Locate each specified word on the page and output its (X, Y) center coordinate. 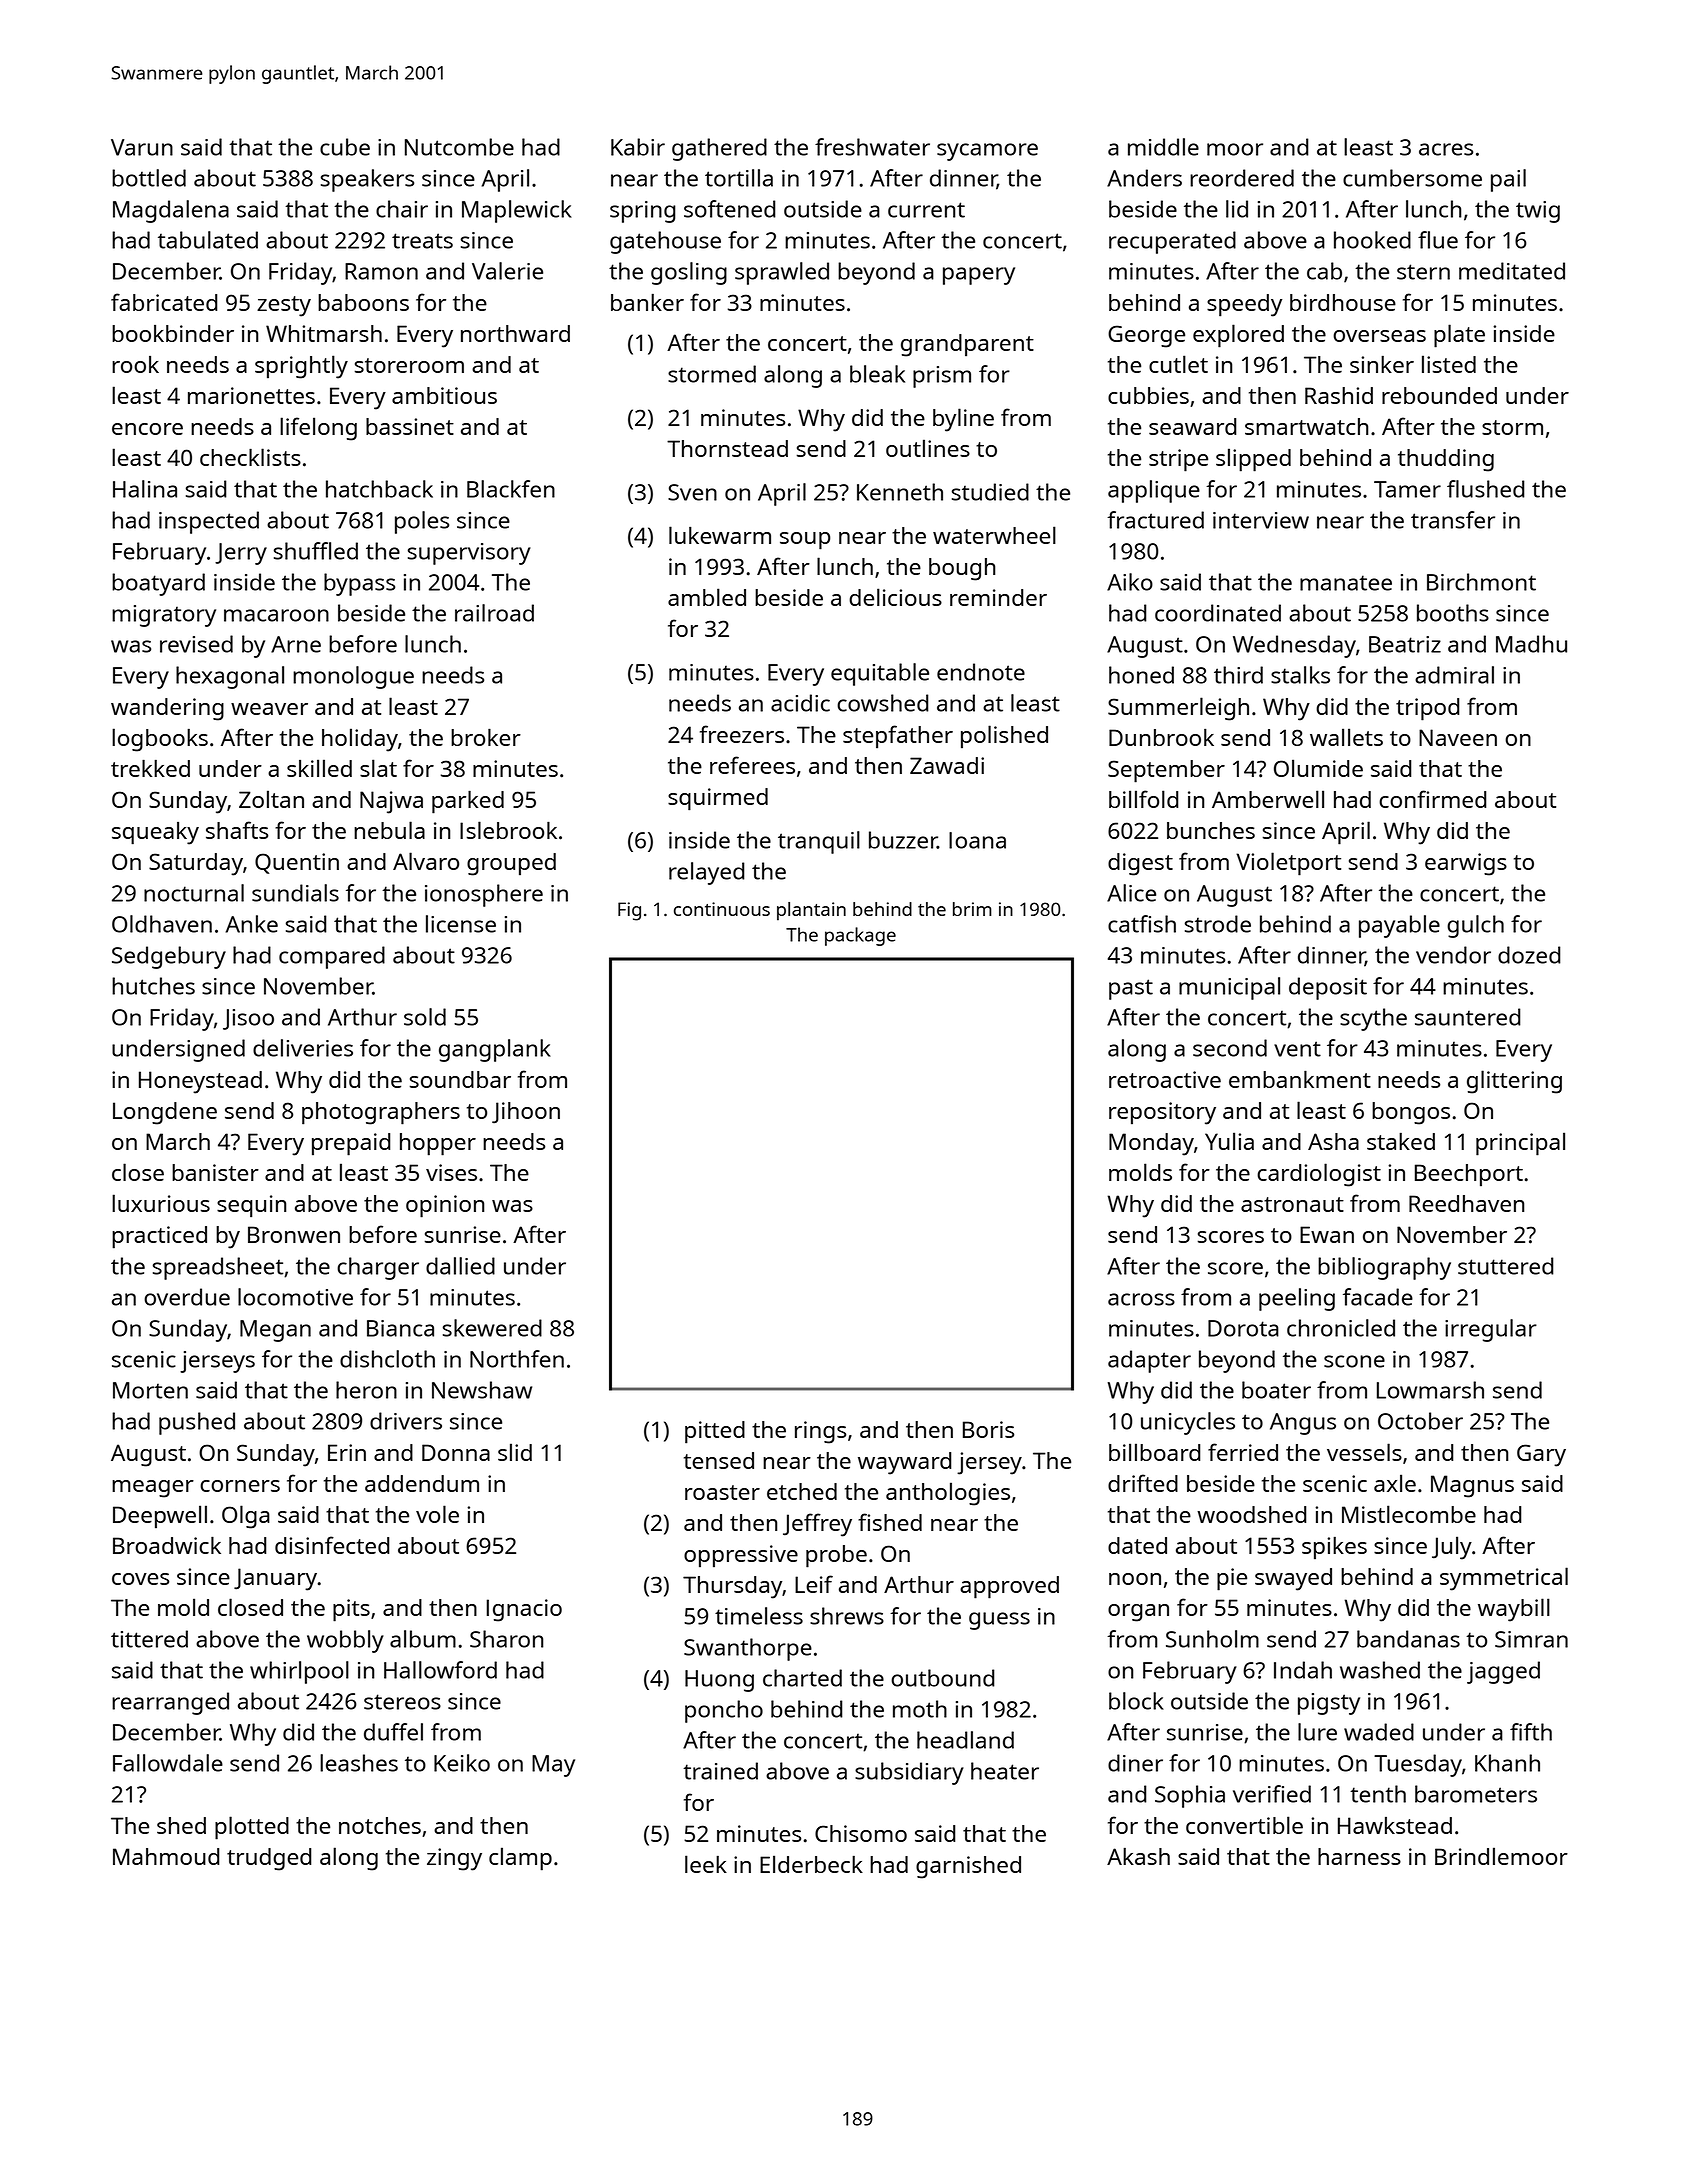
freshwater (872, 147)
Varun (142, 147)
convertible (1244, 1825)
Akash (1138, 1856)
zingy (454, 1859)
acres (1446, 149)
